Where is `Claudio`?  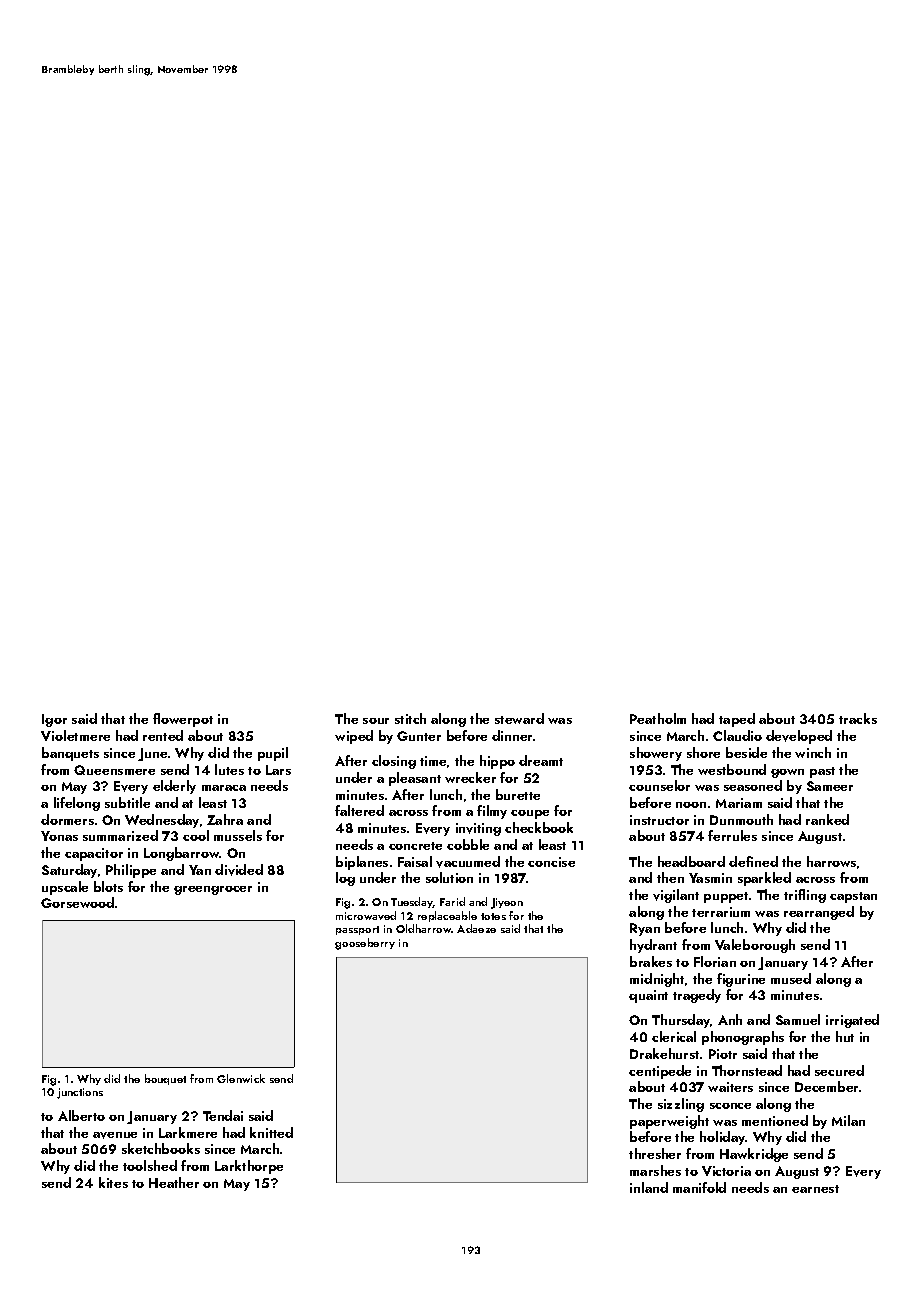
Claudio is located at coordinates (737, 735).
